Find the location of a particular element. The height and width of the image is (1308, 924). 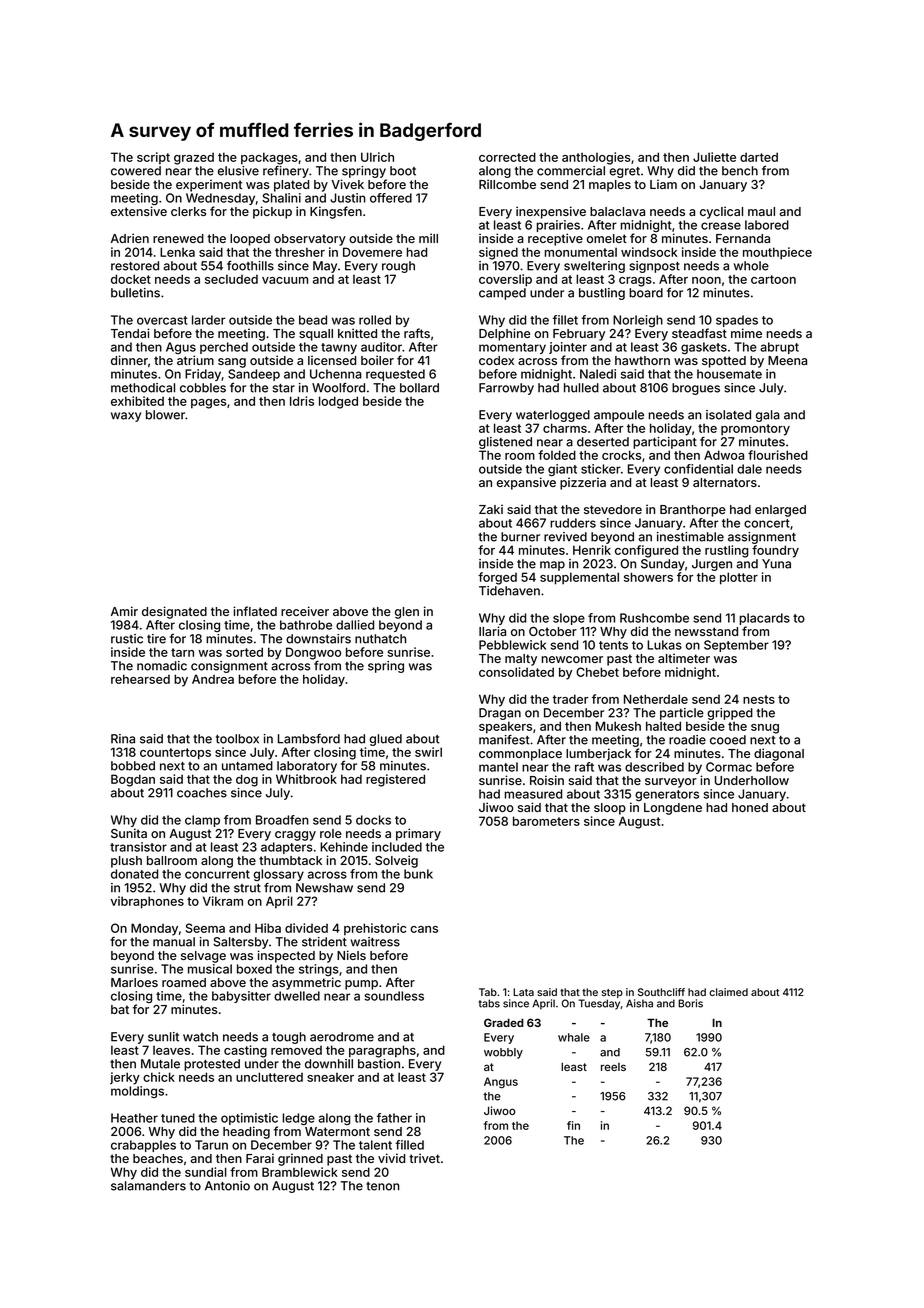

Rina is located at coordinates (123, 739).
